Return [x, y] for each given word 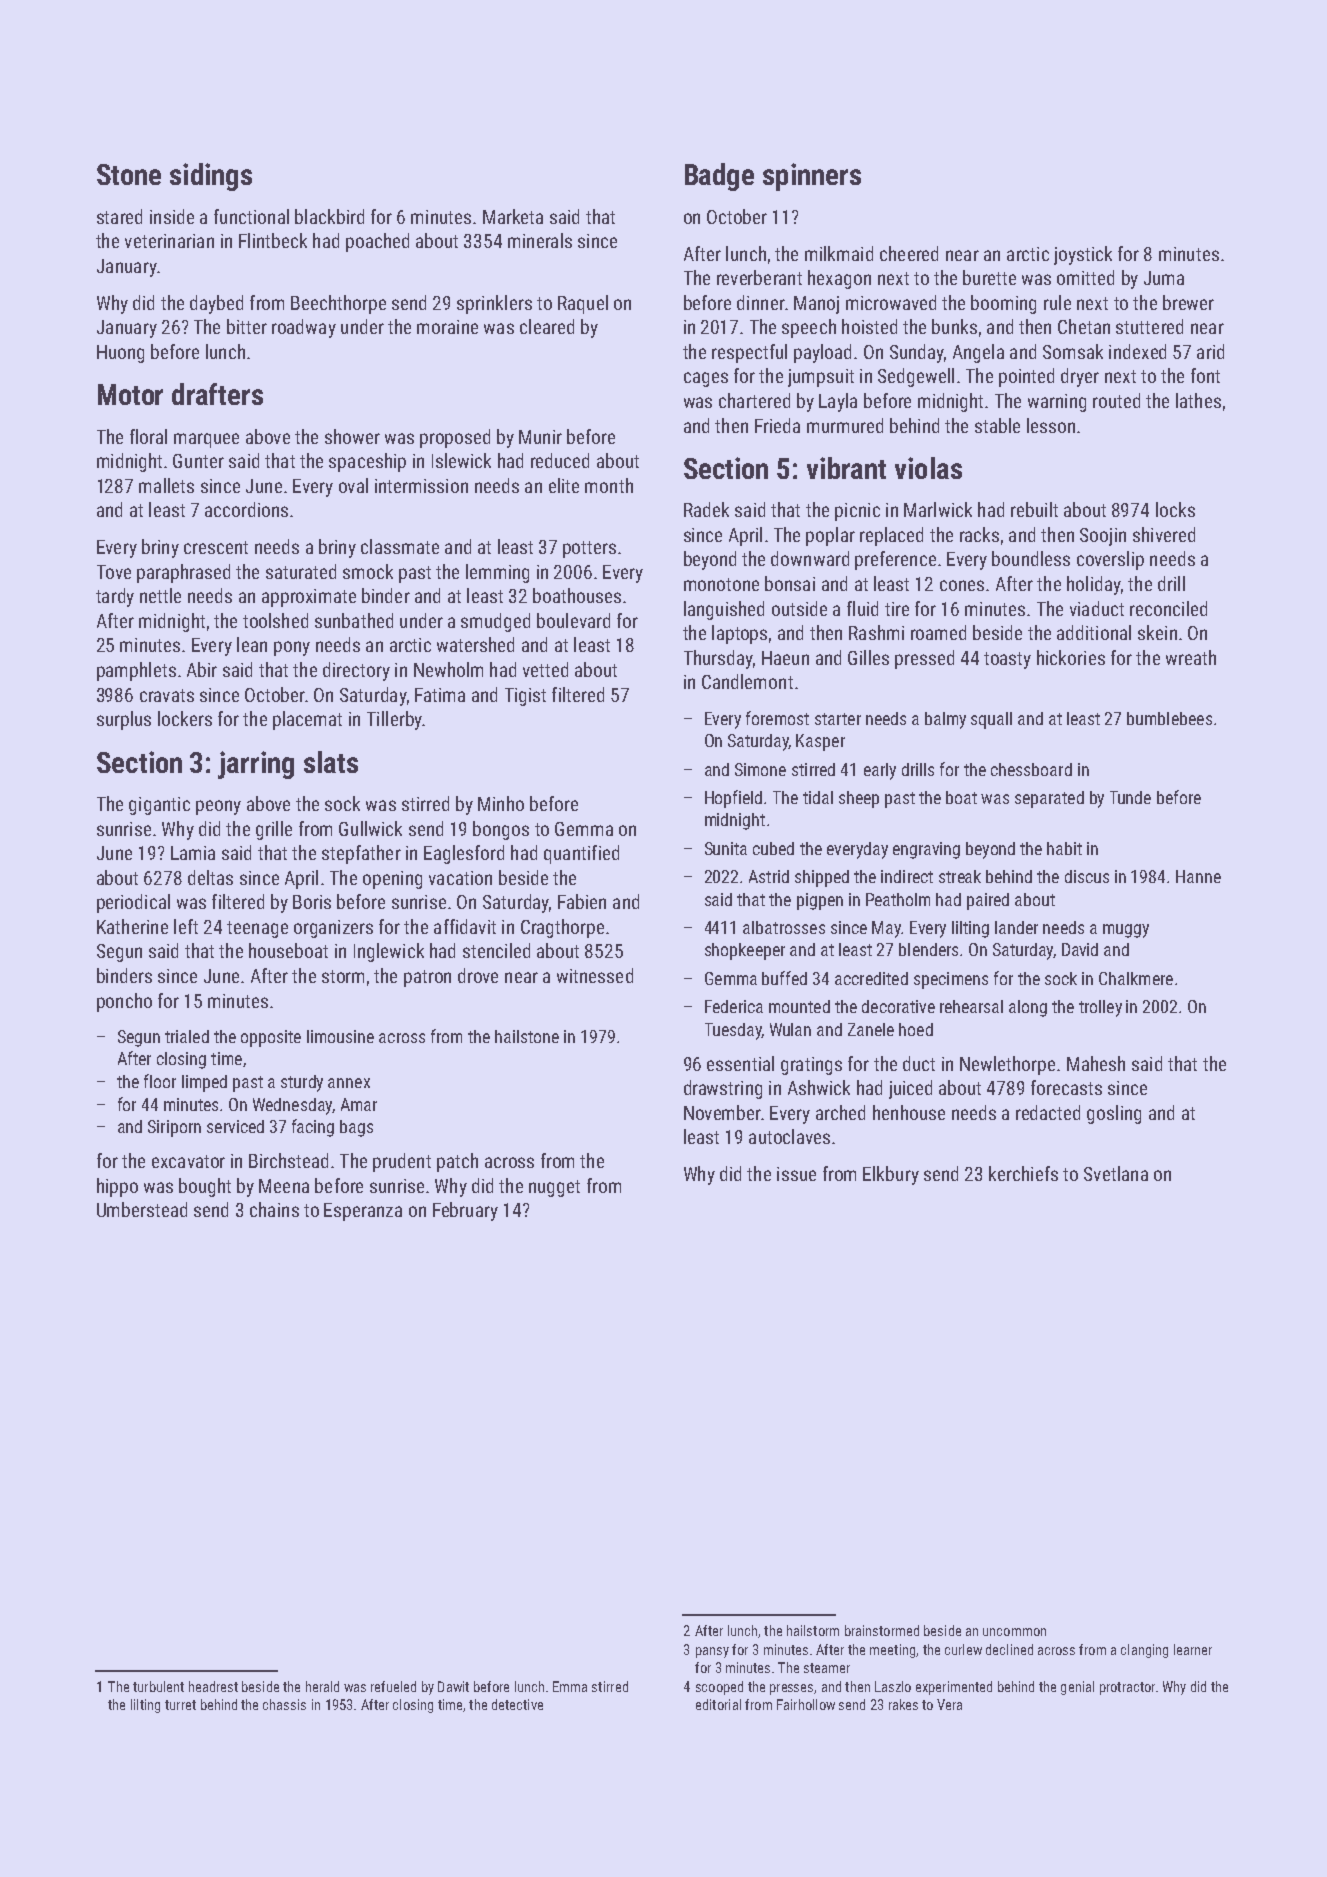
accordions [246, 509]
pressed [924, 659]
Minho [501, 803]
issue [796, 1174]
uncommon [1014, 1632]
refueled [393, 1686]
